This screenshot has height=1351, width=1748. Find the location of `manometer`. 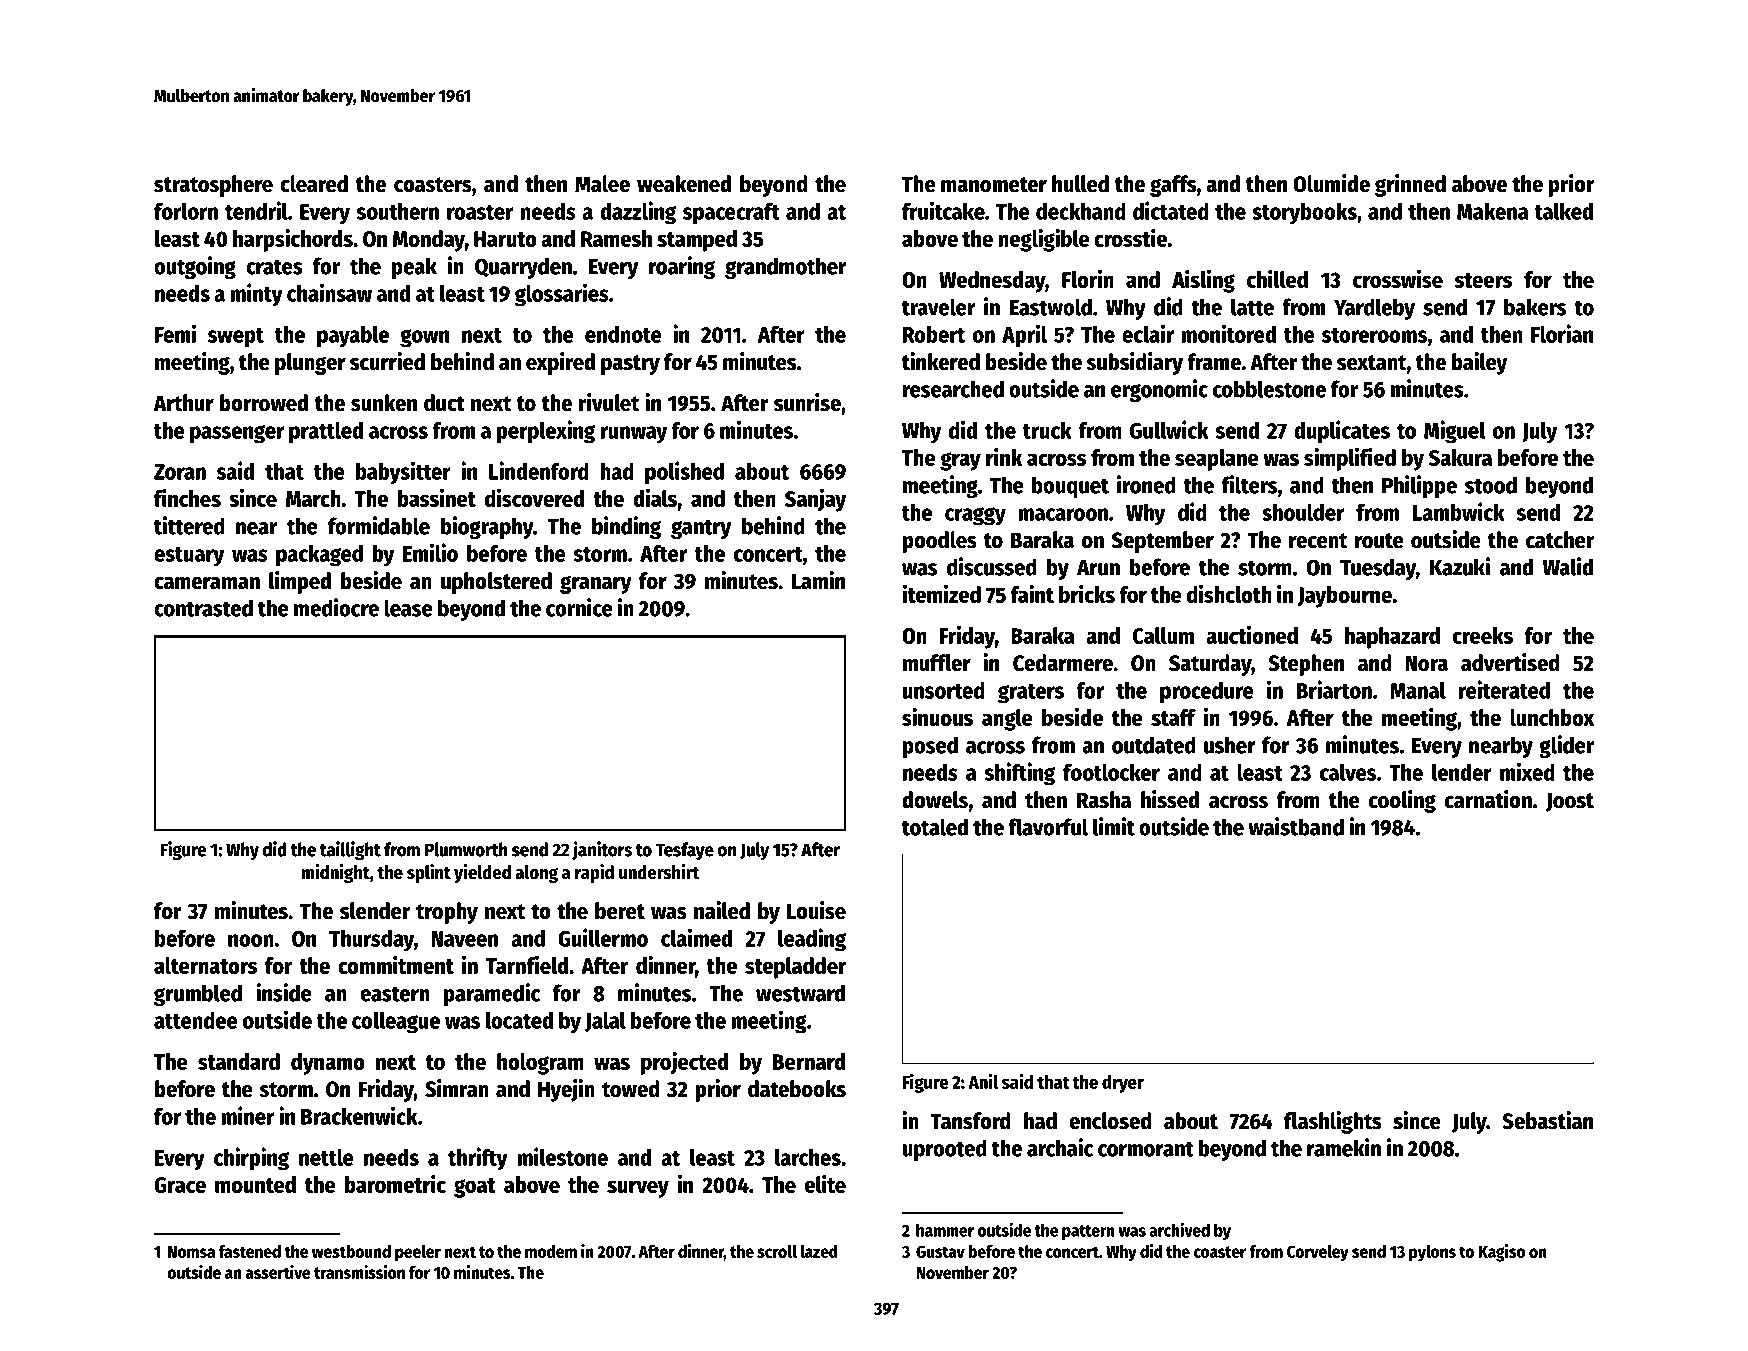

manometer is located at coordinates (994, 185).
